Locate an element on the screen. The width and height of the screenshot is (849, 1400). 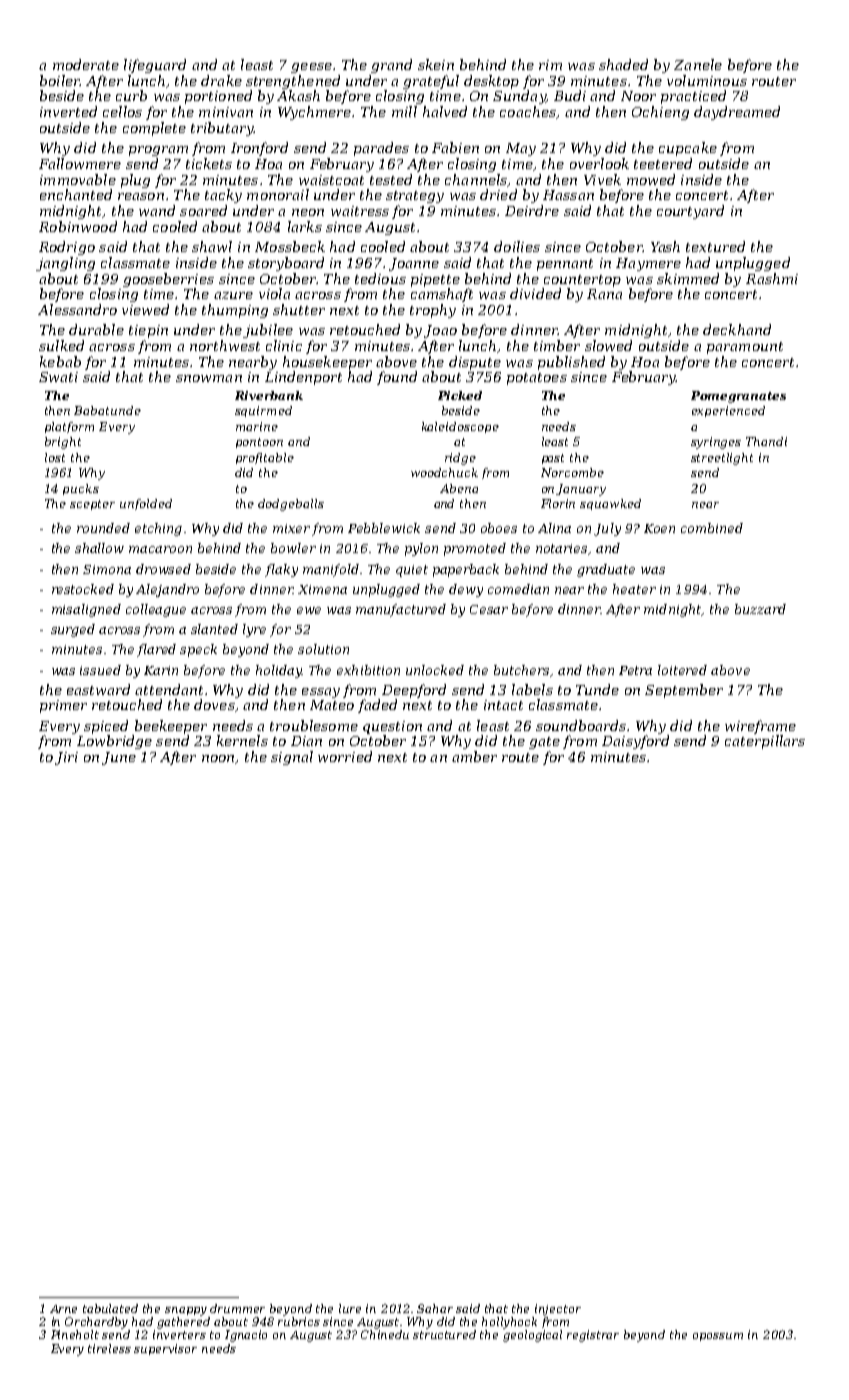
amber is located at coordinates (474, 756).
